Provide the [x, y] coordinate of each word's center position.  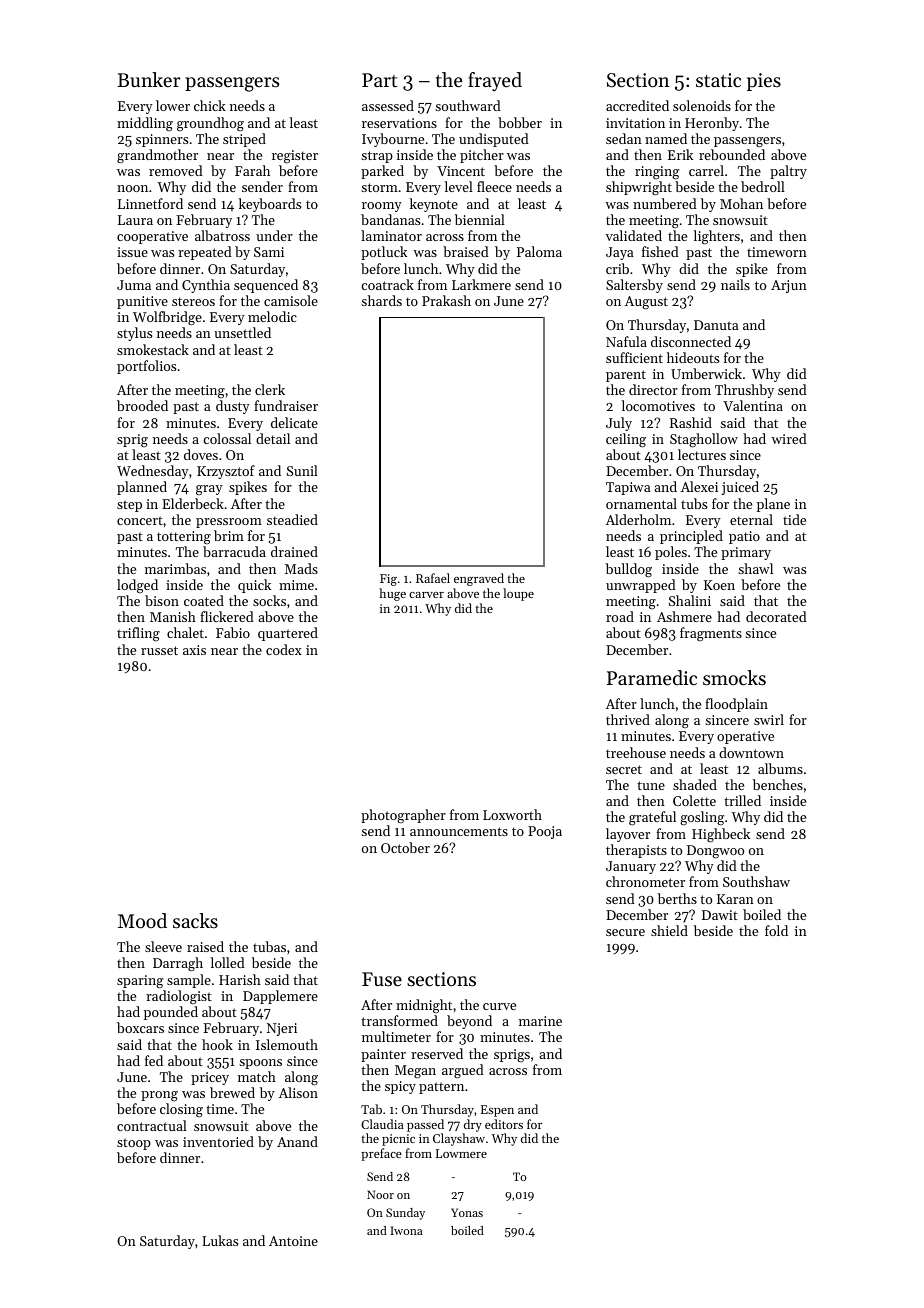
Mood [142, 921]
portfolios [146, 367]
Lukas [220, 1240]
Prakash [446, 300]
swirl [769, 719]
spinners [162, 140]
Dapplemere [280, 997]
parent [626, 376]
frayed [495, 81]
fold [776, 930]
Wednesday [153, 472]
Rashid [691, 422]
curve [499, 1006]
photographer [403, 816]
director [653, 389]
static [718, 80]
